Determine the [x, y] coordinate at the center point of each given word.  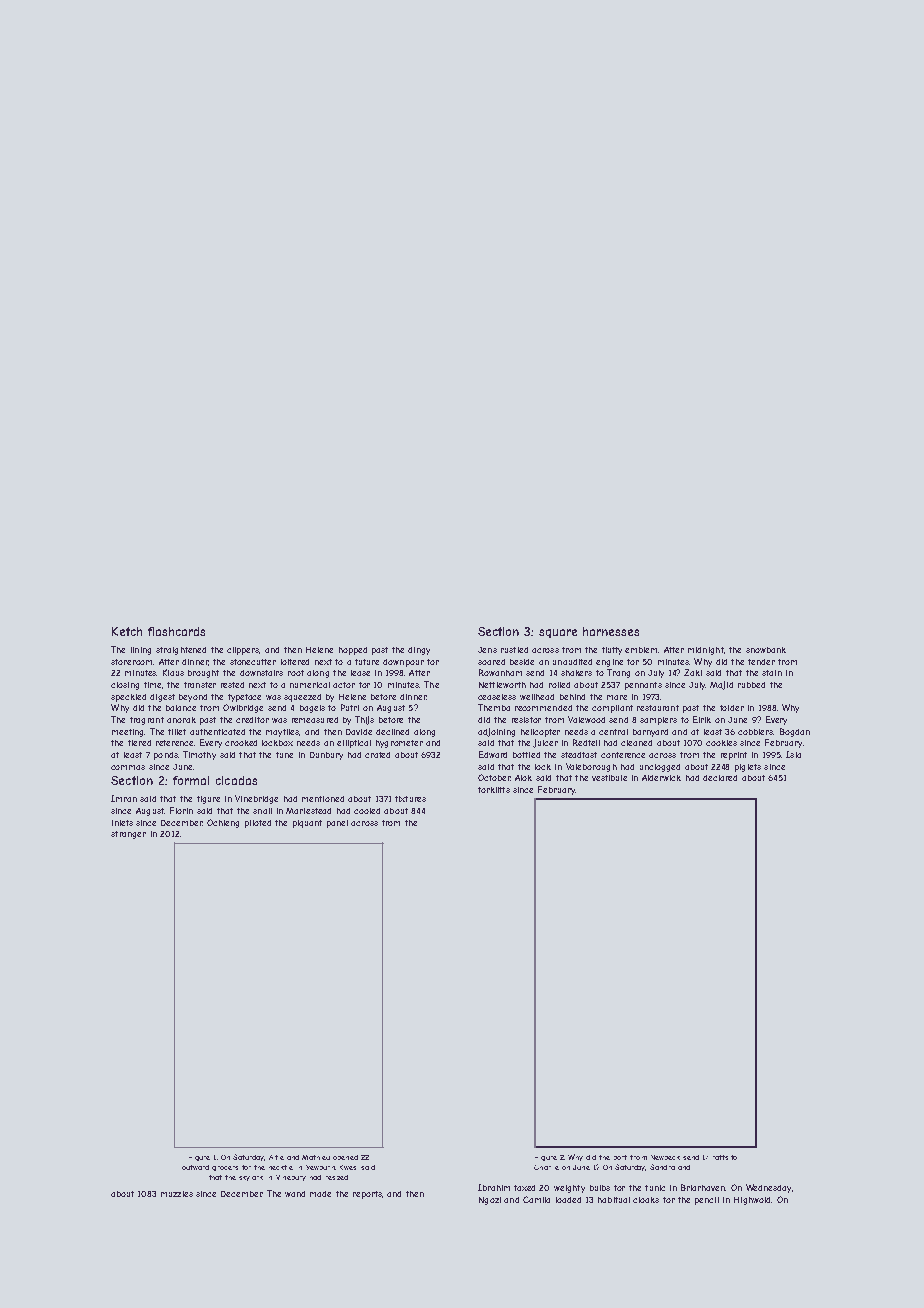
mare [617, 697]
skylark [251, 1178]
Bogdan [795, 732]
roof [296, 673]
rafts [720, 1157]
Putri [350, 707]
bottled [526, 755]
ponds [166, 756]
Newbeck [665, 1157]
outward [195, 1167]
